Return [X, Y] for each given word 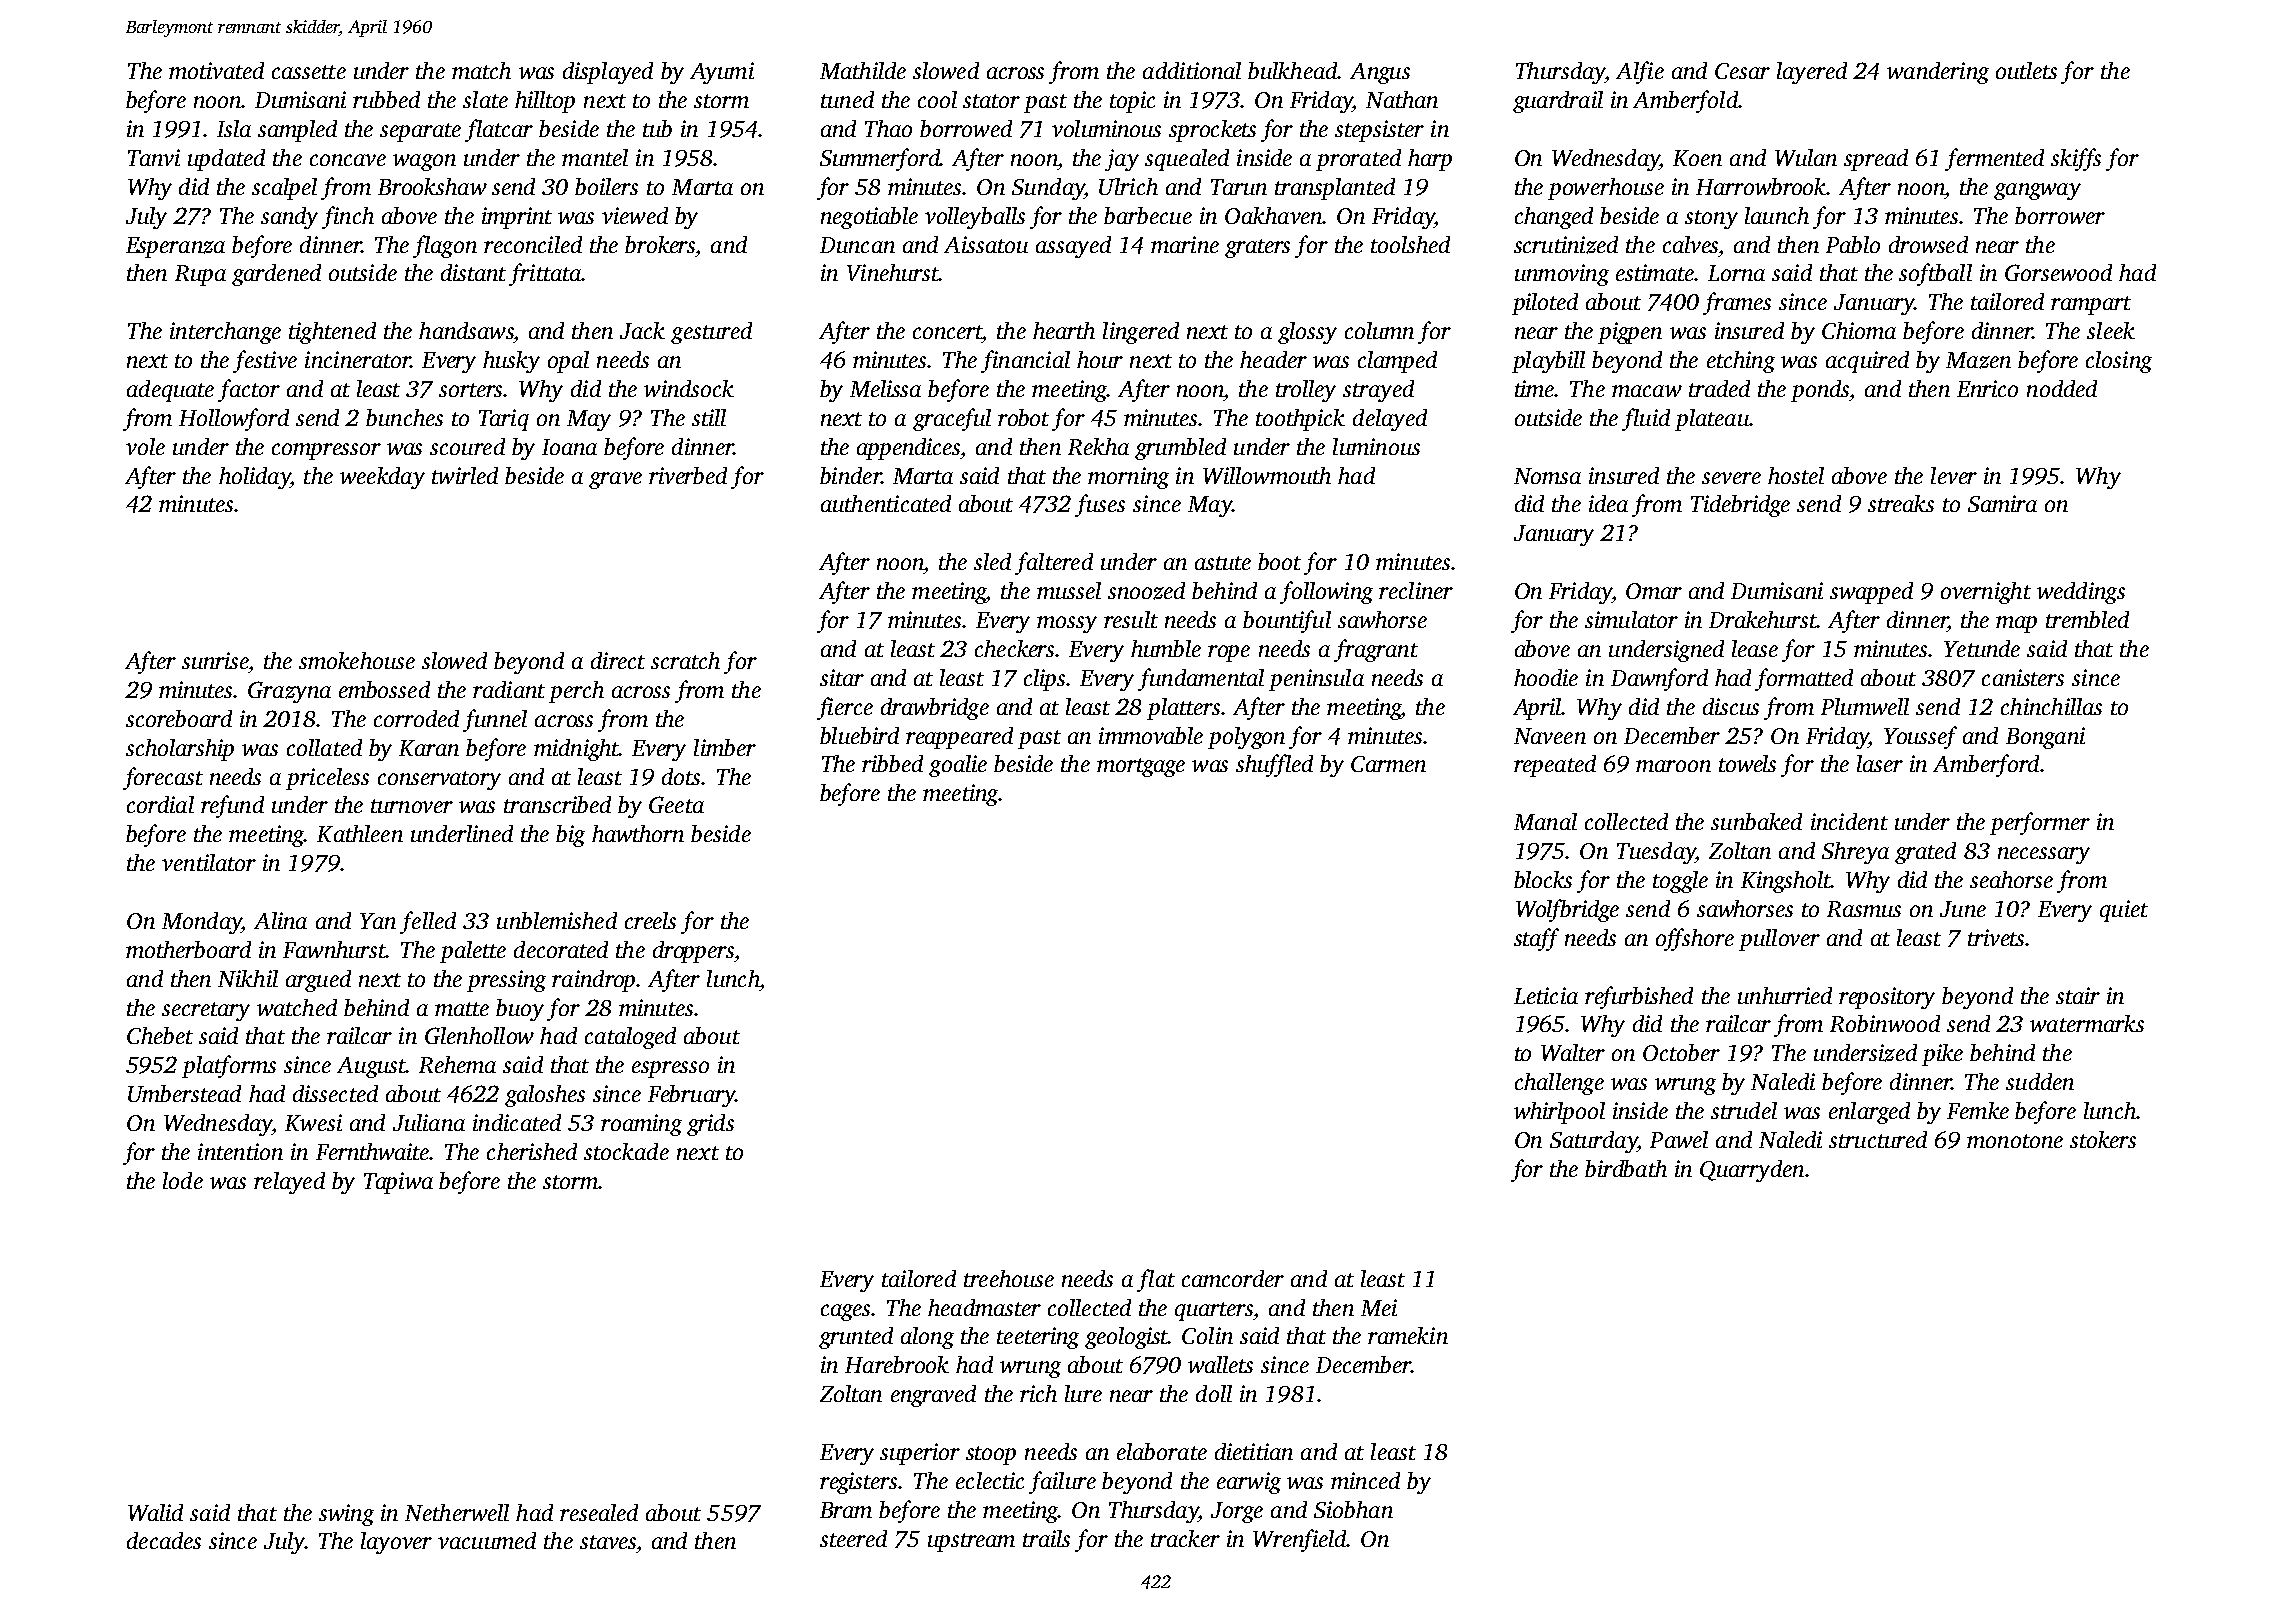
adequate [170, 391]
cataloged [630, 1038]
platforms [229, 1066]
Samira [2002, 503]
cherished [532, 1151]
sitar [842, 677]
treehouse [1009, 1278]
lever [1954, 475]
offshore [1695, 939]
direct [618, 660]
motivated [216, 70]
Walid [155, 1512]
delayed [1390, 420]
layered [1812, 73]
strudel [1744, 1110]
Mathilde [863, 70]
